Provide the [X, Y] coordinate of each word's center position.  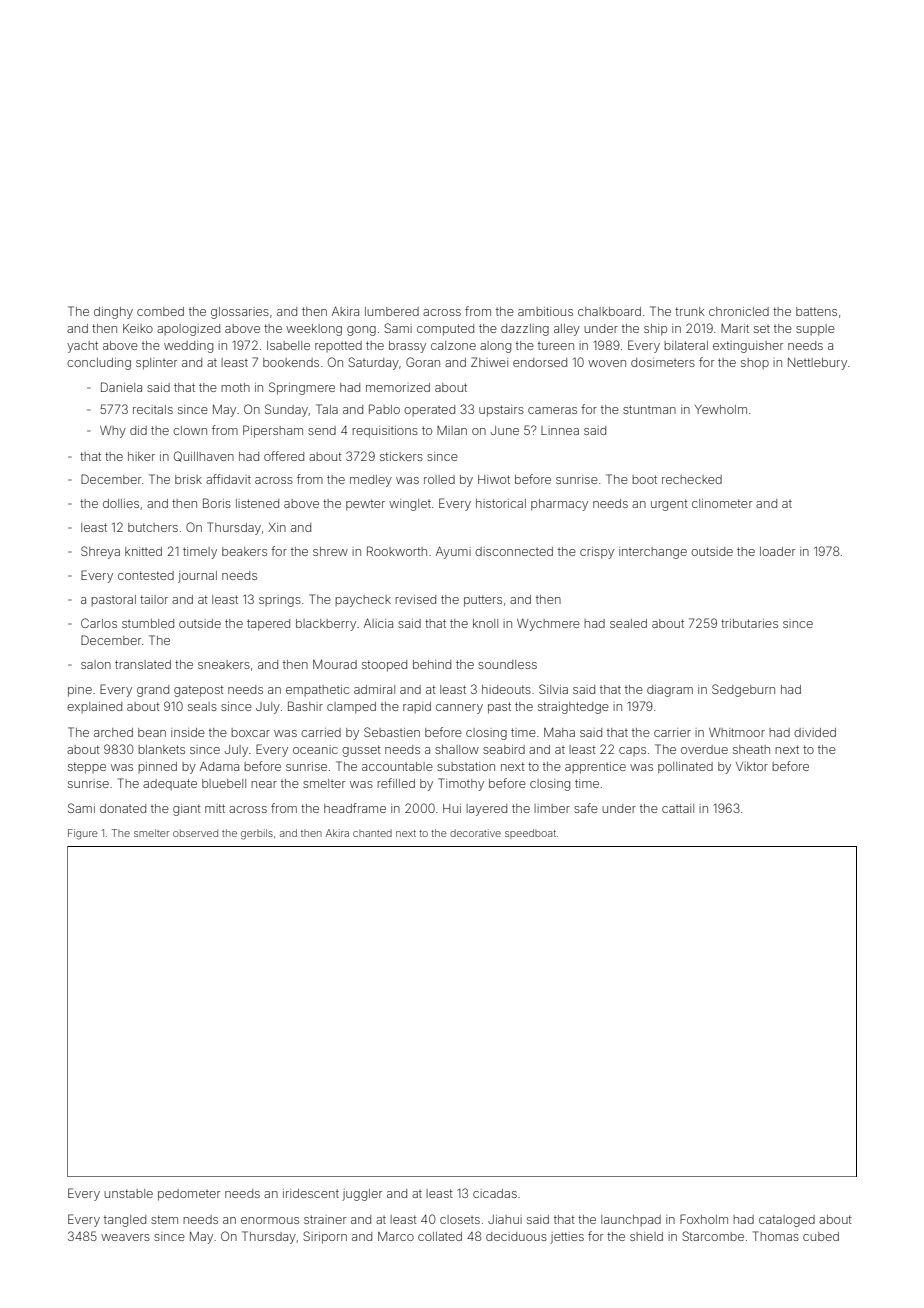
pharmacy [559, 505]
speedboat [530, 834]
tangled [125, 1221]
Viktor [752, 766]
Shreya [100, 552]
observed [195, 833]
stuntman [649, 409]
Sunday [286, 410]
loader [777, 551]
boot [644, 479]
